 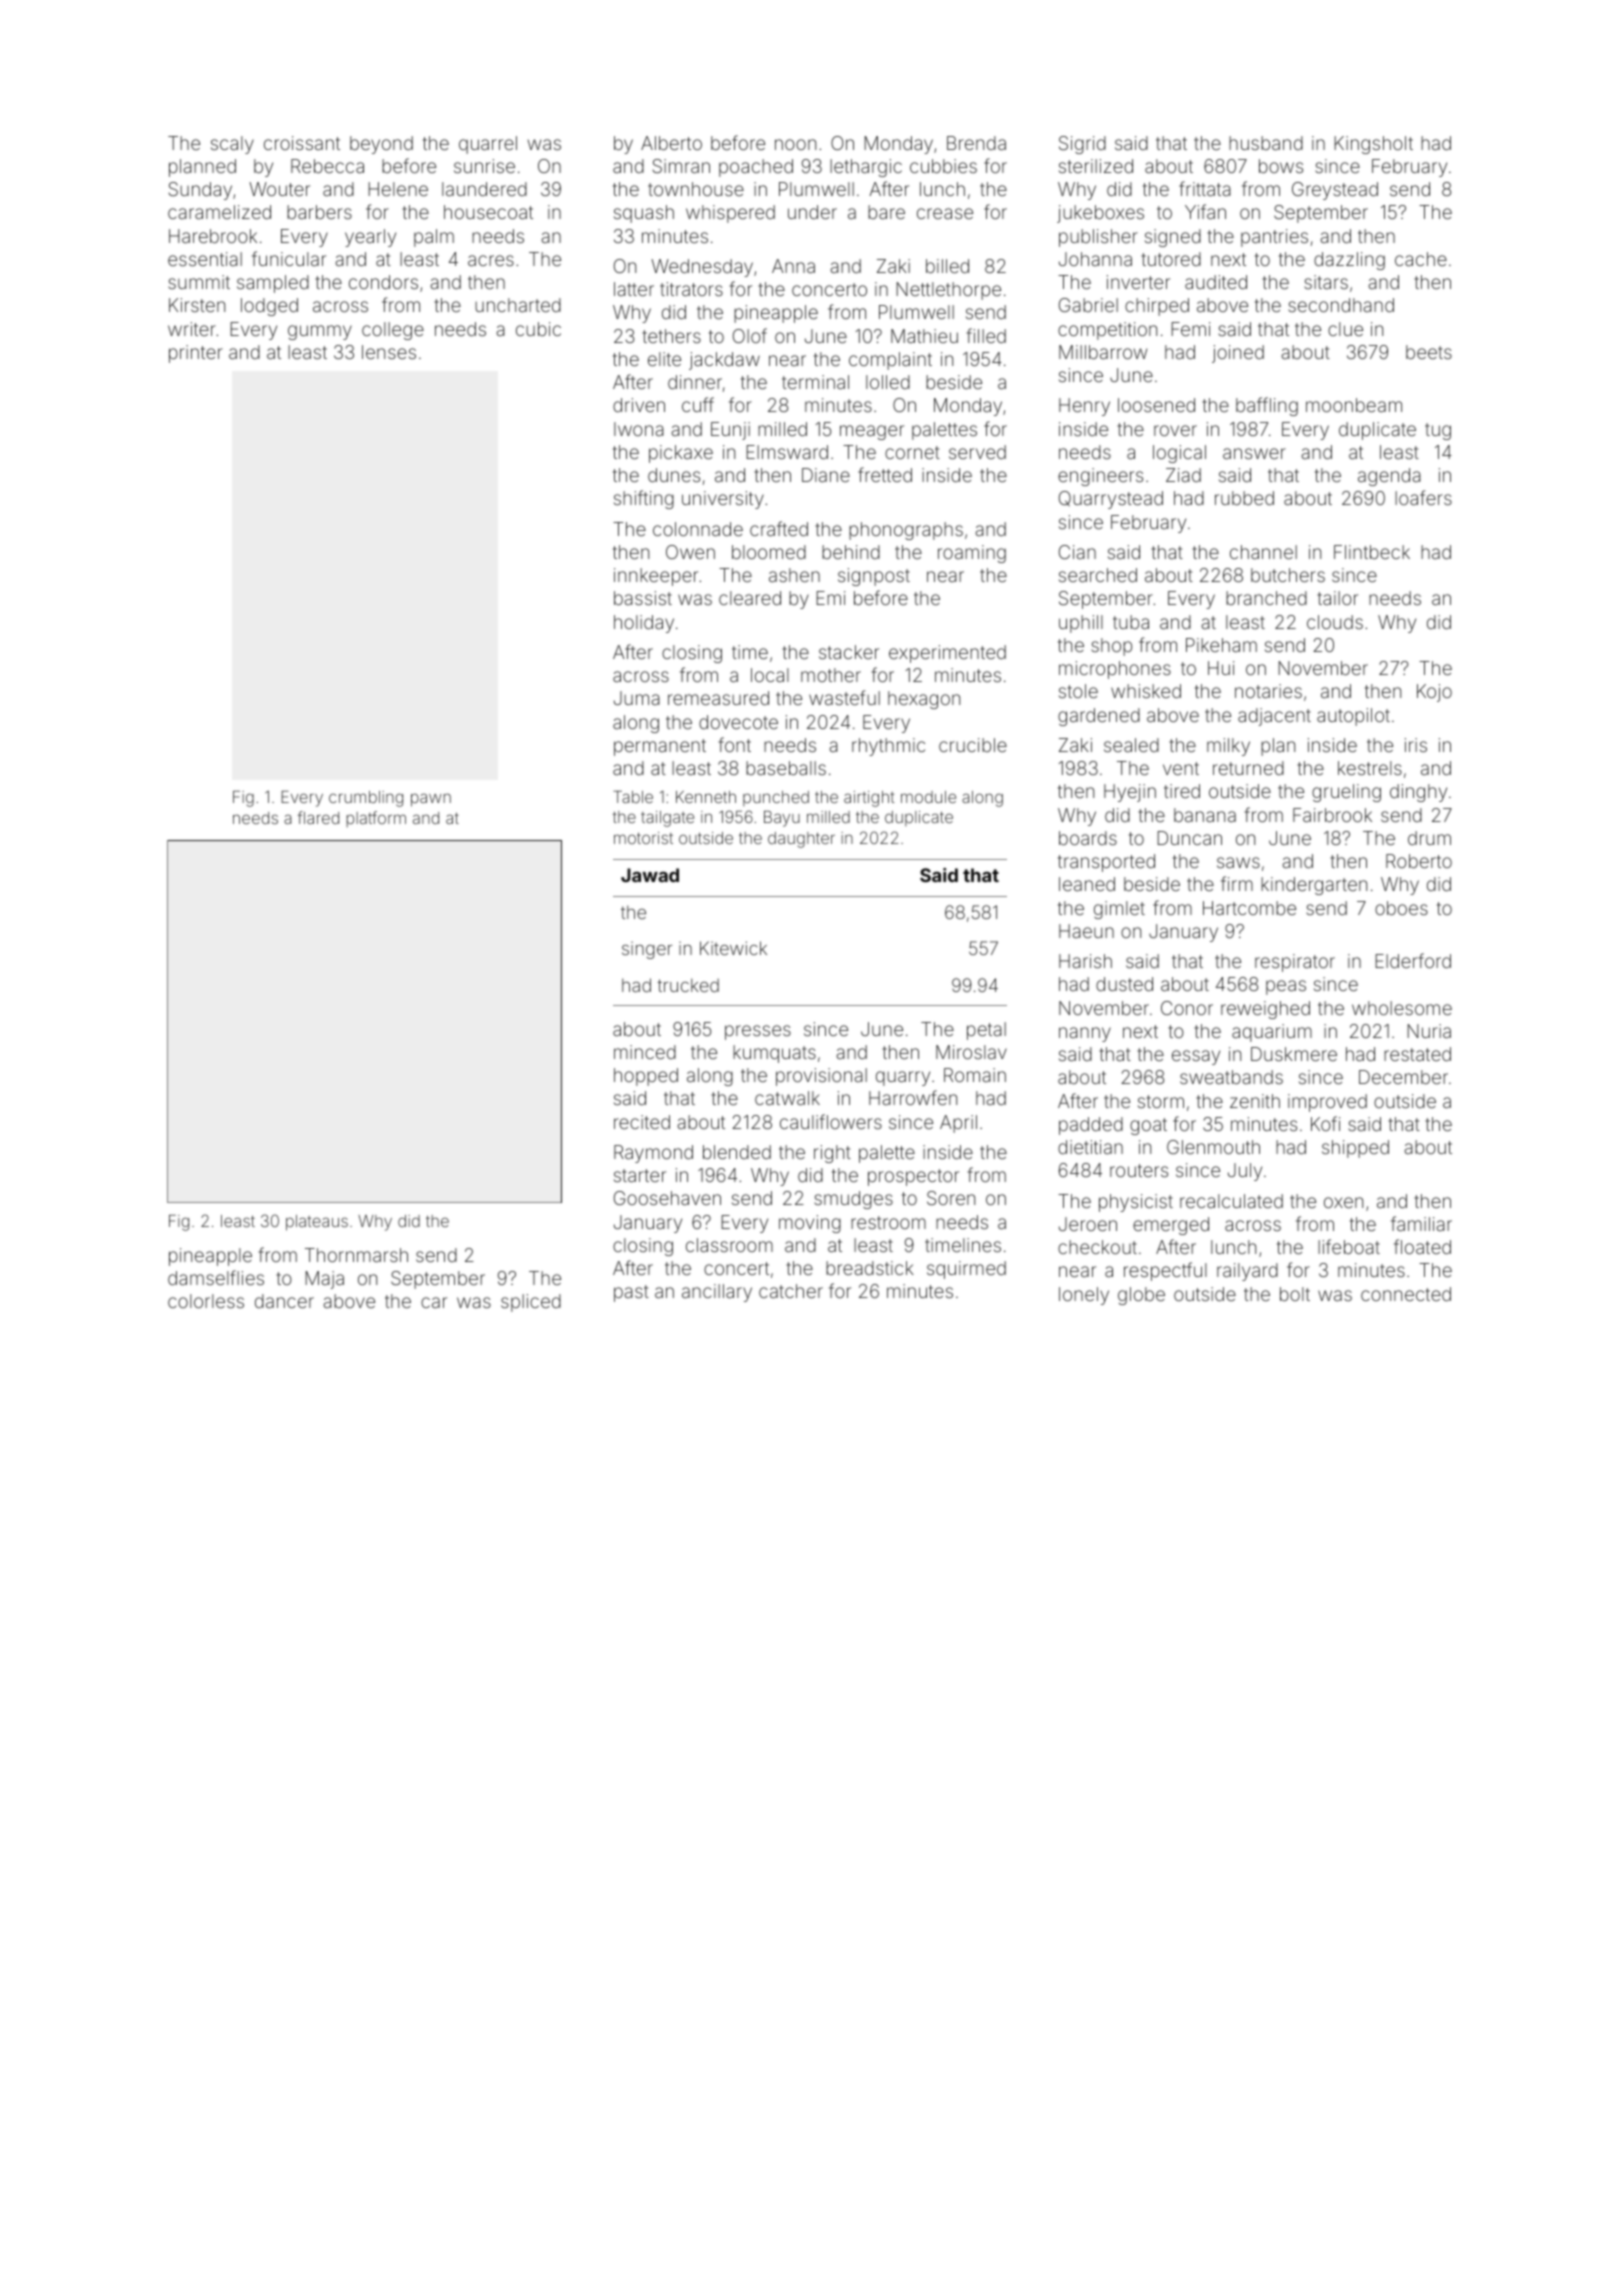 I want to click on Kingsholt, so click(x=1373, y=145).
